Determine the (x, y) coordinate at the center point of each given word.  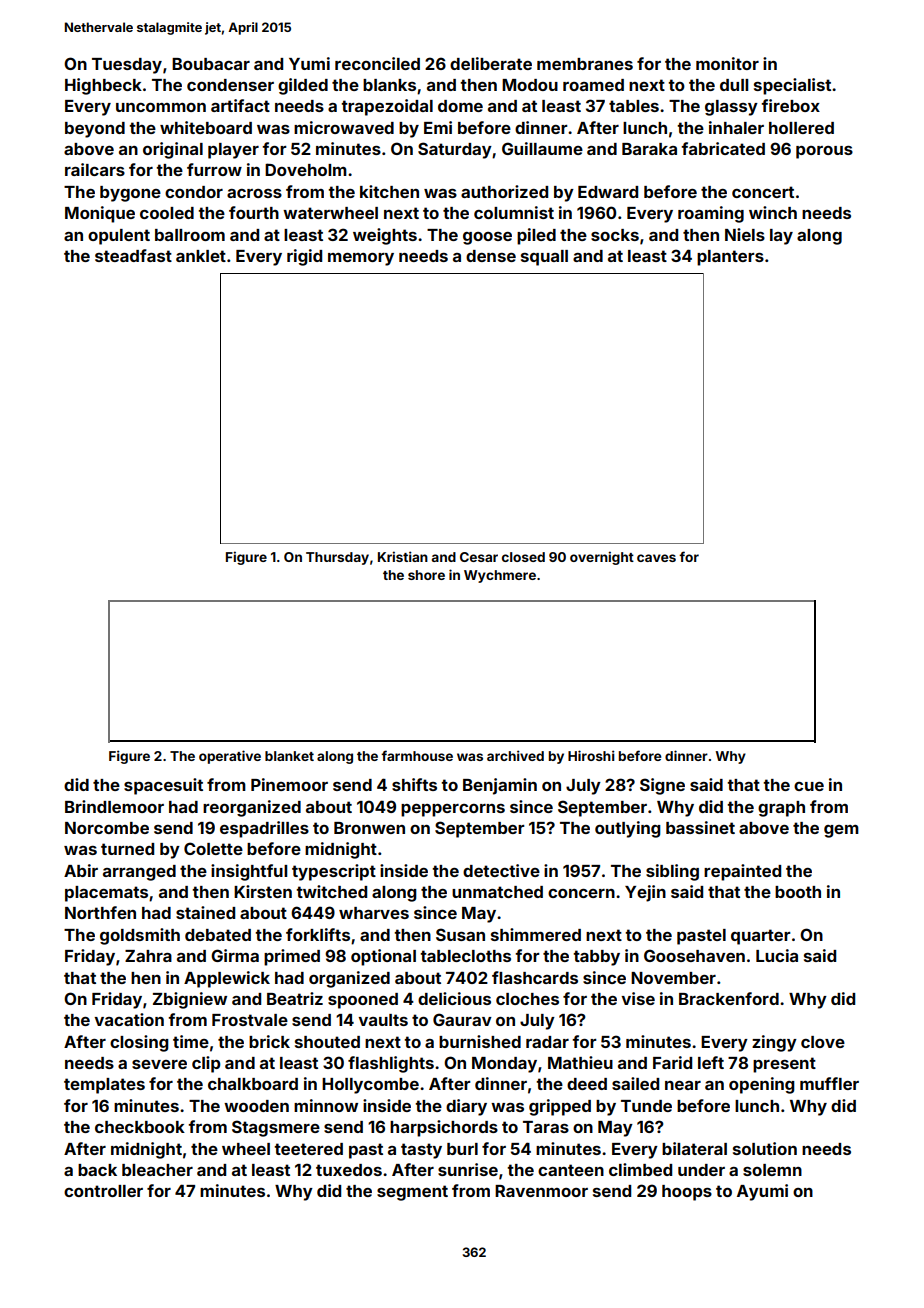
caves (656, 558)
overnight (602, 558)
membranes (585, 64)
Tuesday (127, 66)
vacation (129, 1019)
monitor (727, 63)
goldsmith (140, 936)
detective (501, 870)
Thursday (337, 558)
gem (841, 831)
